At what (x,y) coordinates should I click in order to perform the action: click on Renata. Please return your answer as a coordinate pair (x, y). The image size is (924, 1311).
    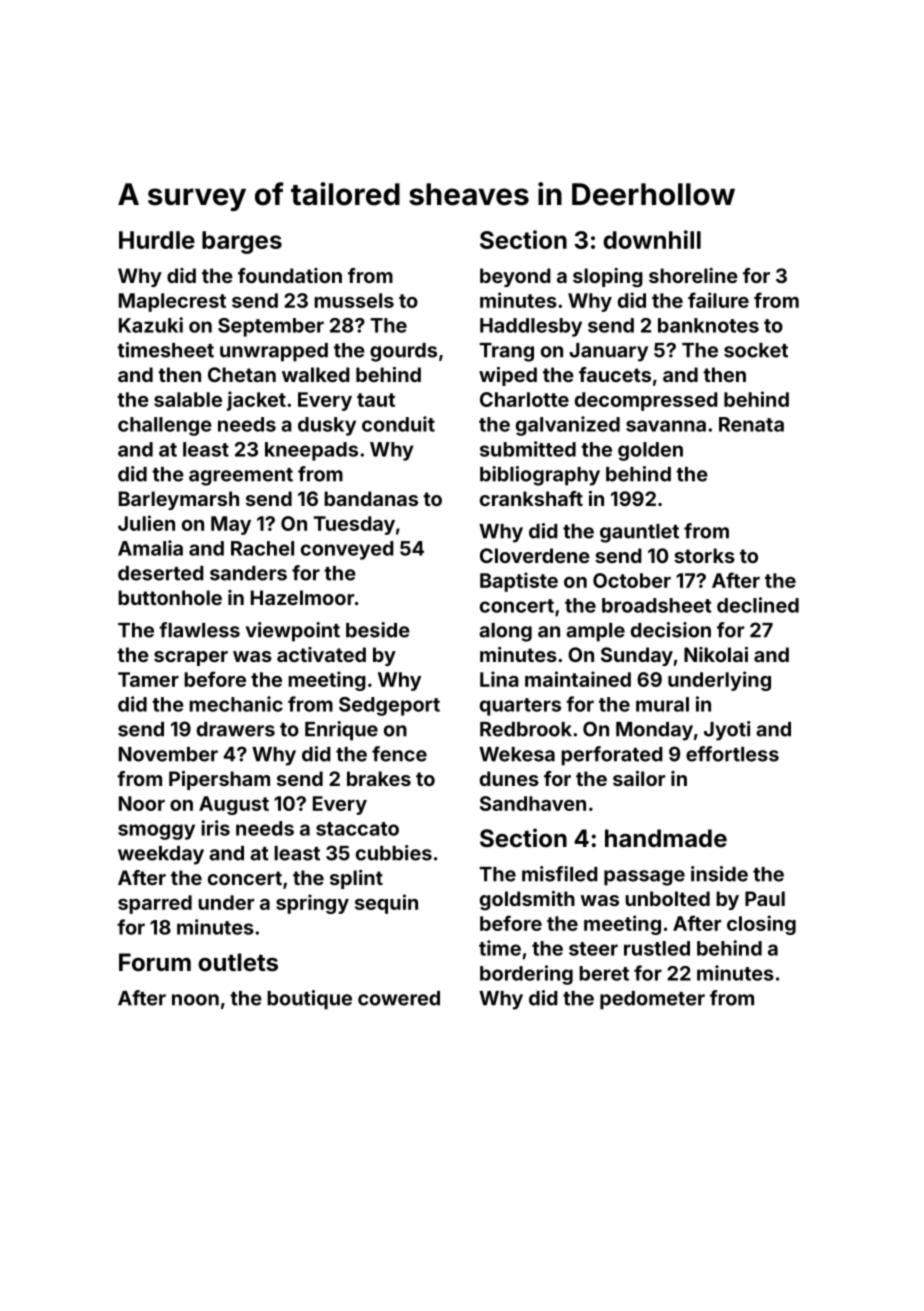
    Looking at the image, I should click on (751, 424).
